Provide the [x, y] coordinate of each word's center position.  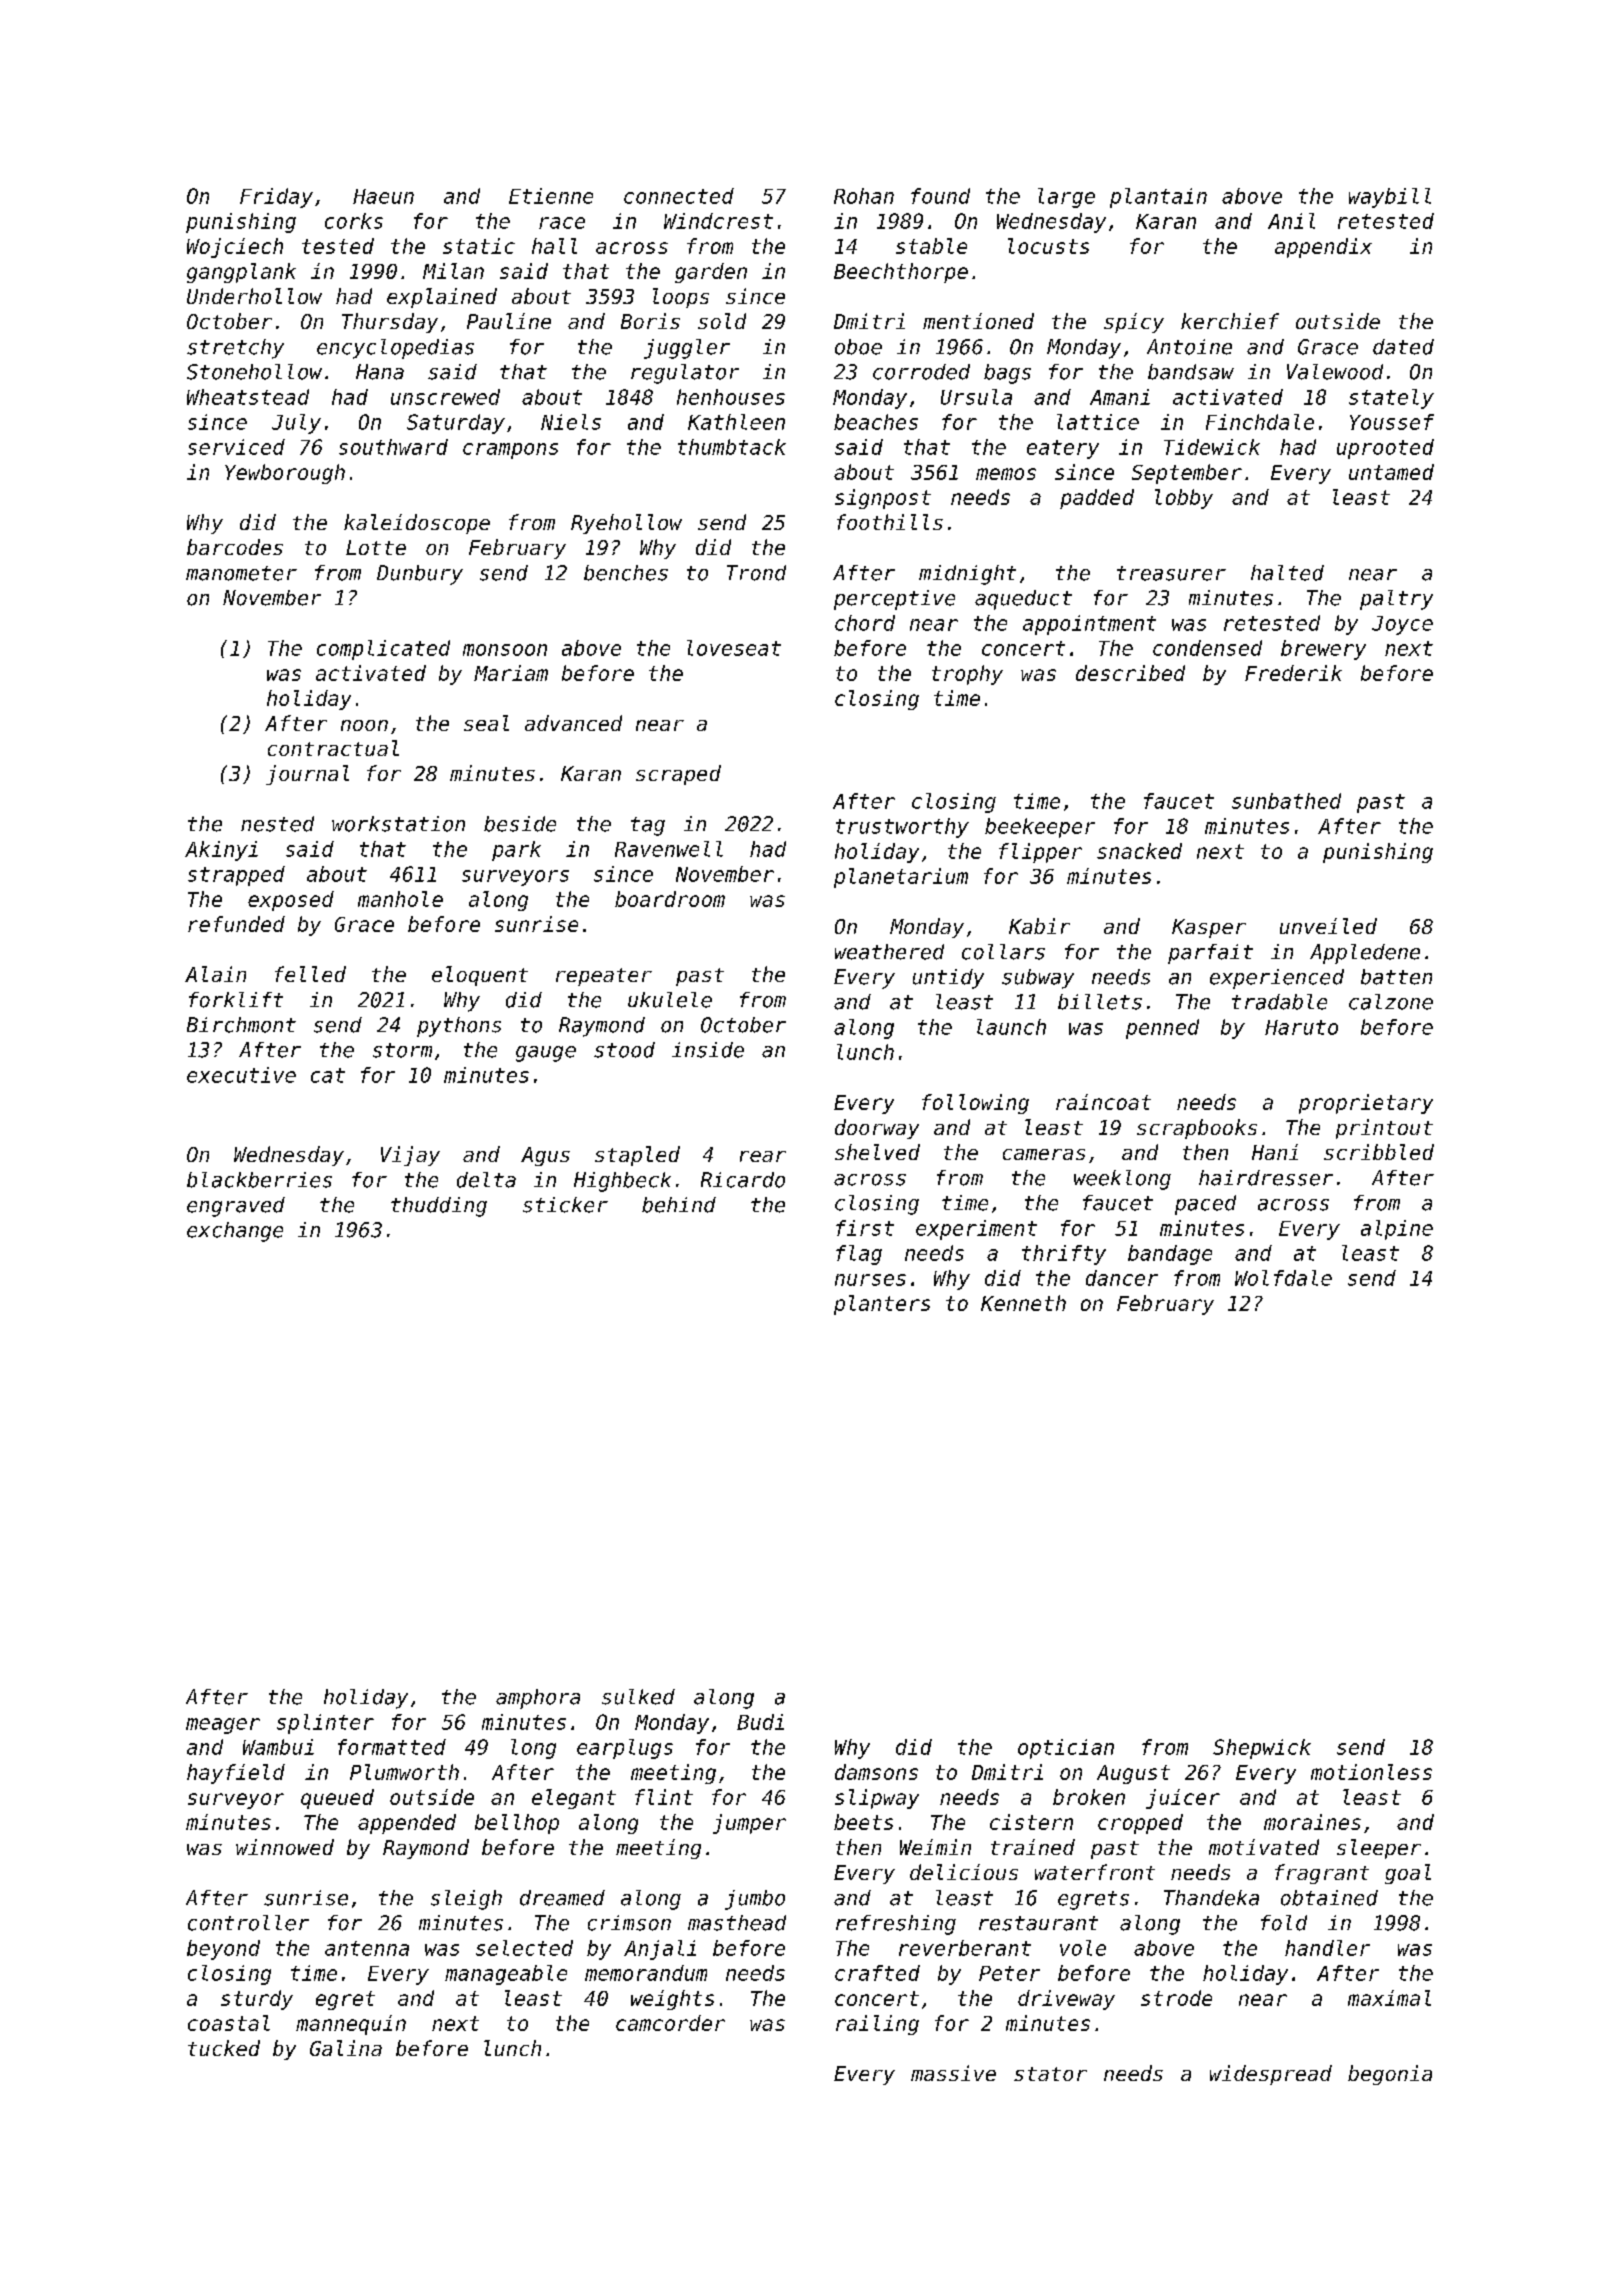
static [479, 246]
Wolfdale [1283, 1278]
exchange [235, 1232]
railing [877, 2025]
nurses [870, 1280]
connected [679, 196]
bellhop [517, 1824]
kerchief [1230, 321]
